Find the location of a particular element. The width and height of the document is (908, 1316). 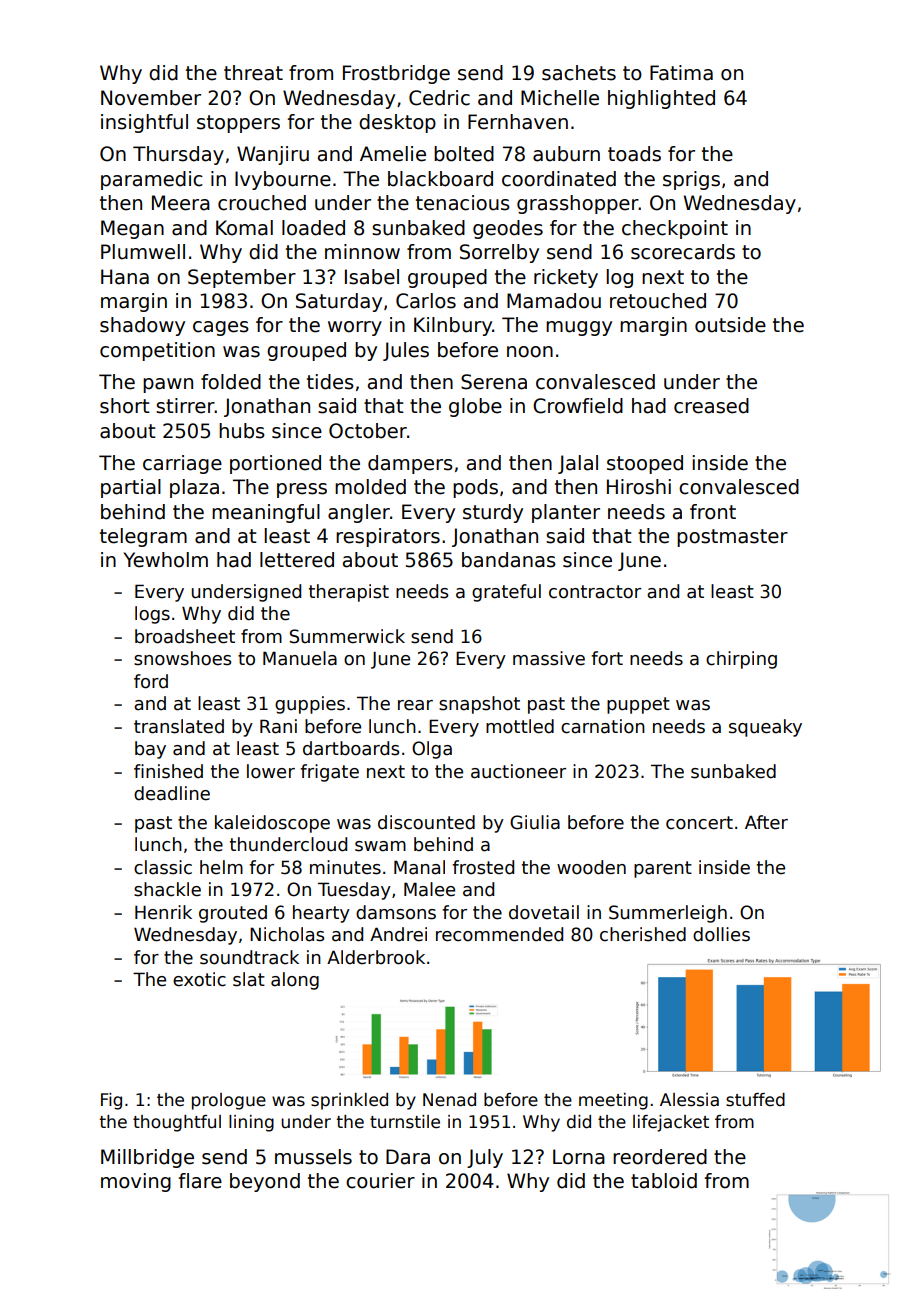

lower is located at coordinates (271, 771).
